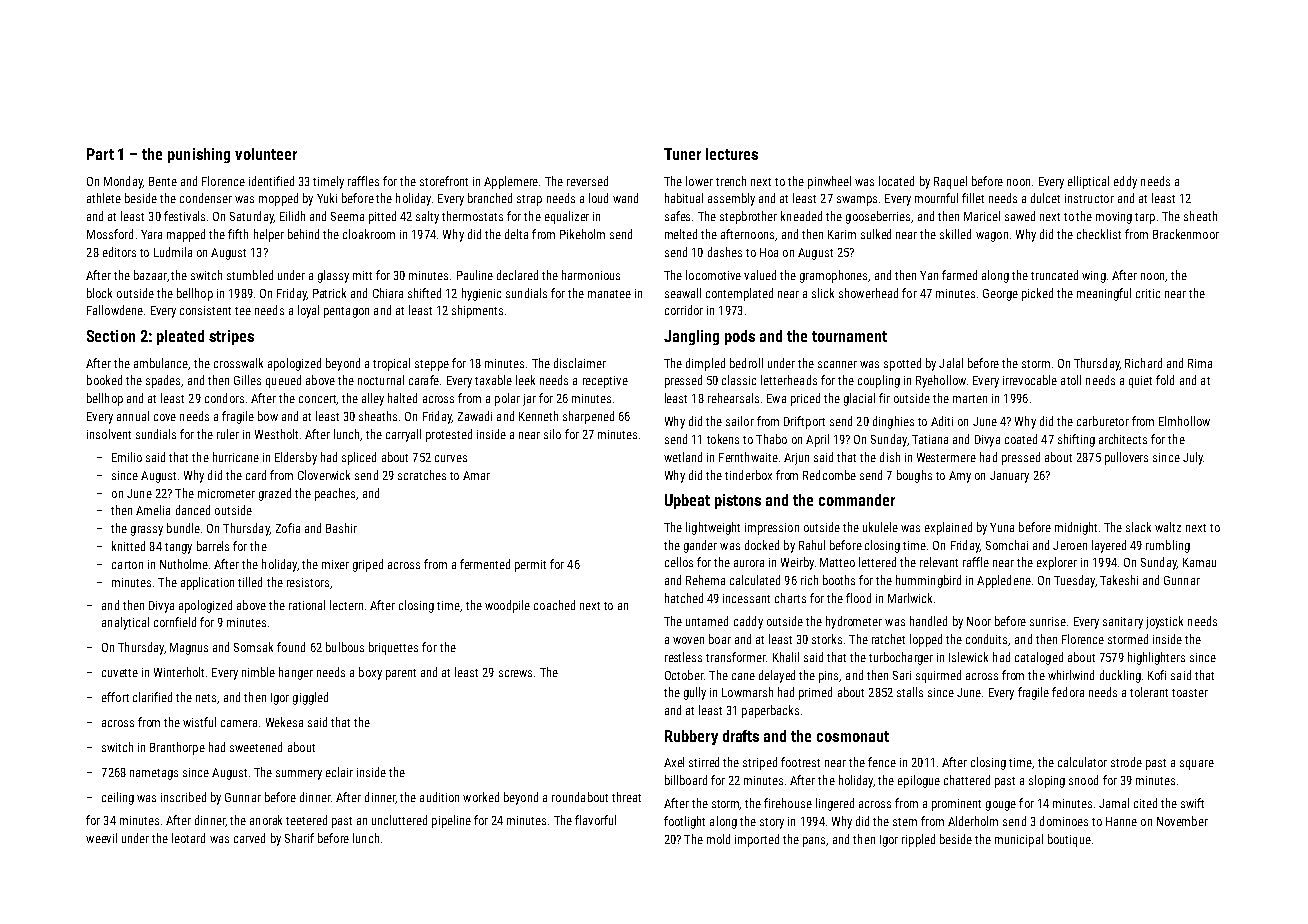  Describe the element at coordinates (677, 216) in the screenshot. I see `safes` at that location.
